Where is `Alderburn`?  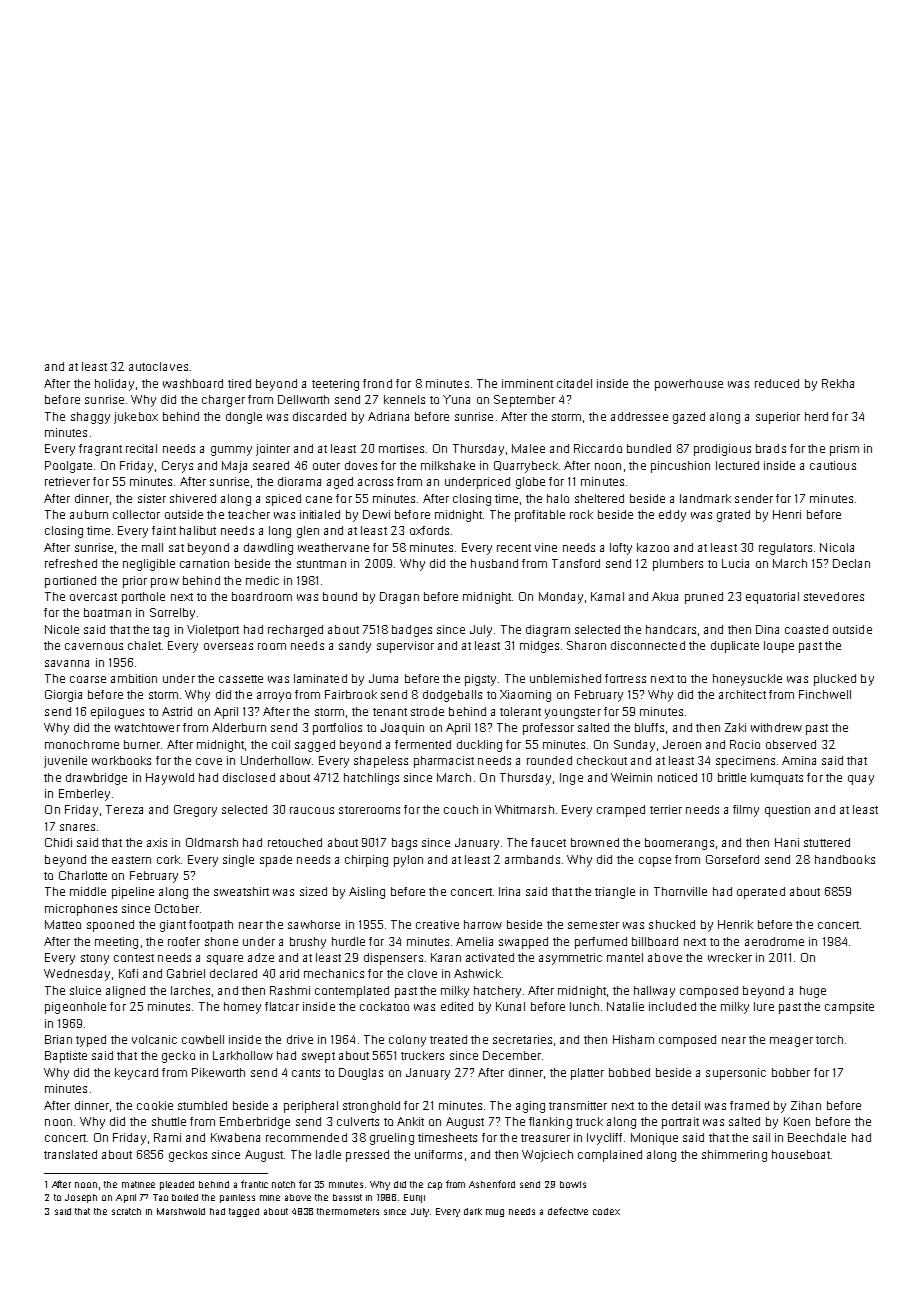 Alderburn is located at coordinates (239, 727).
